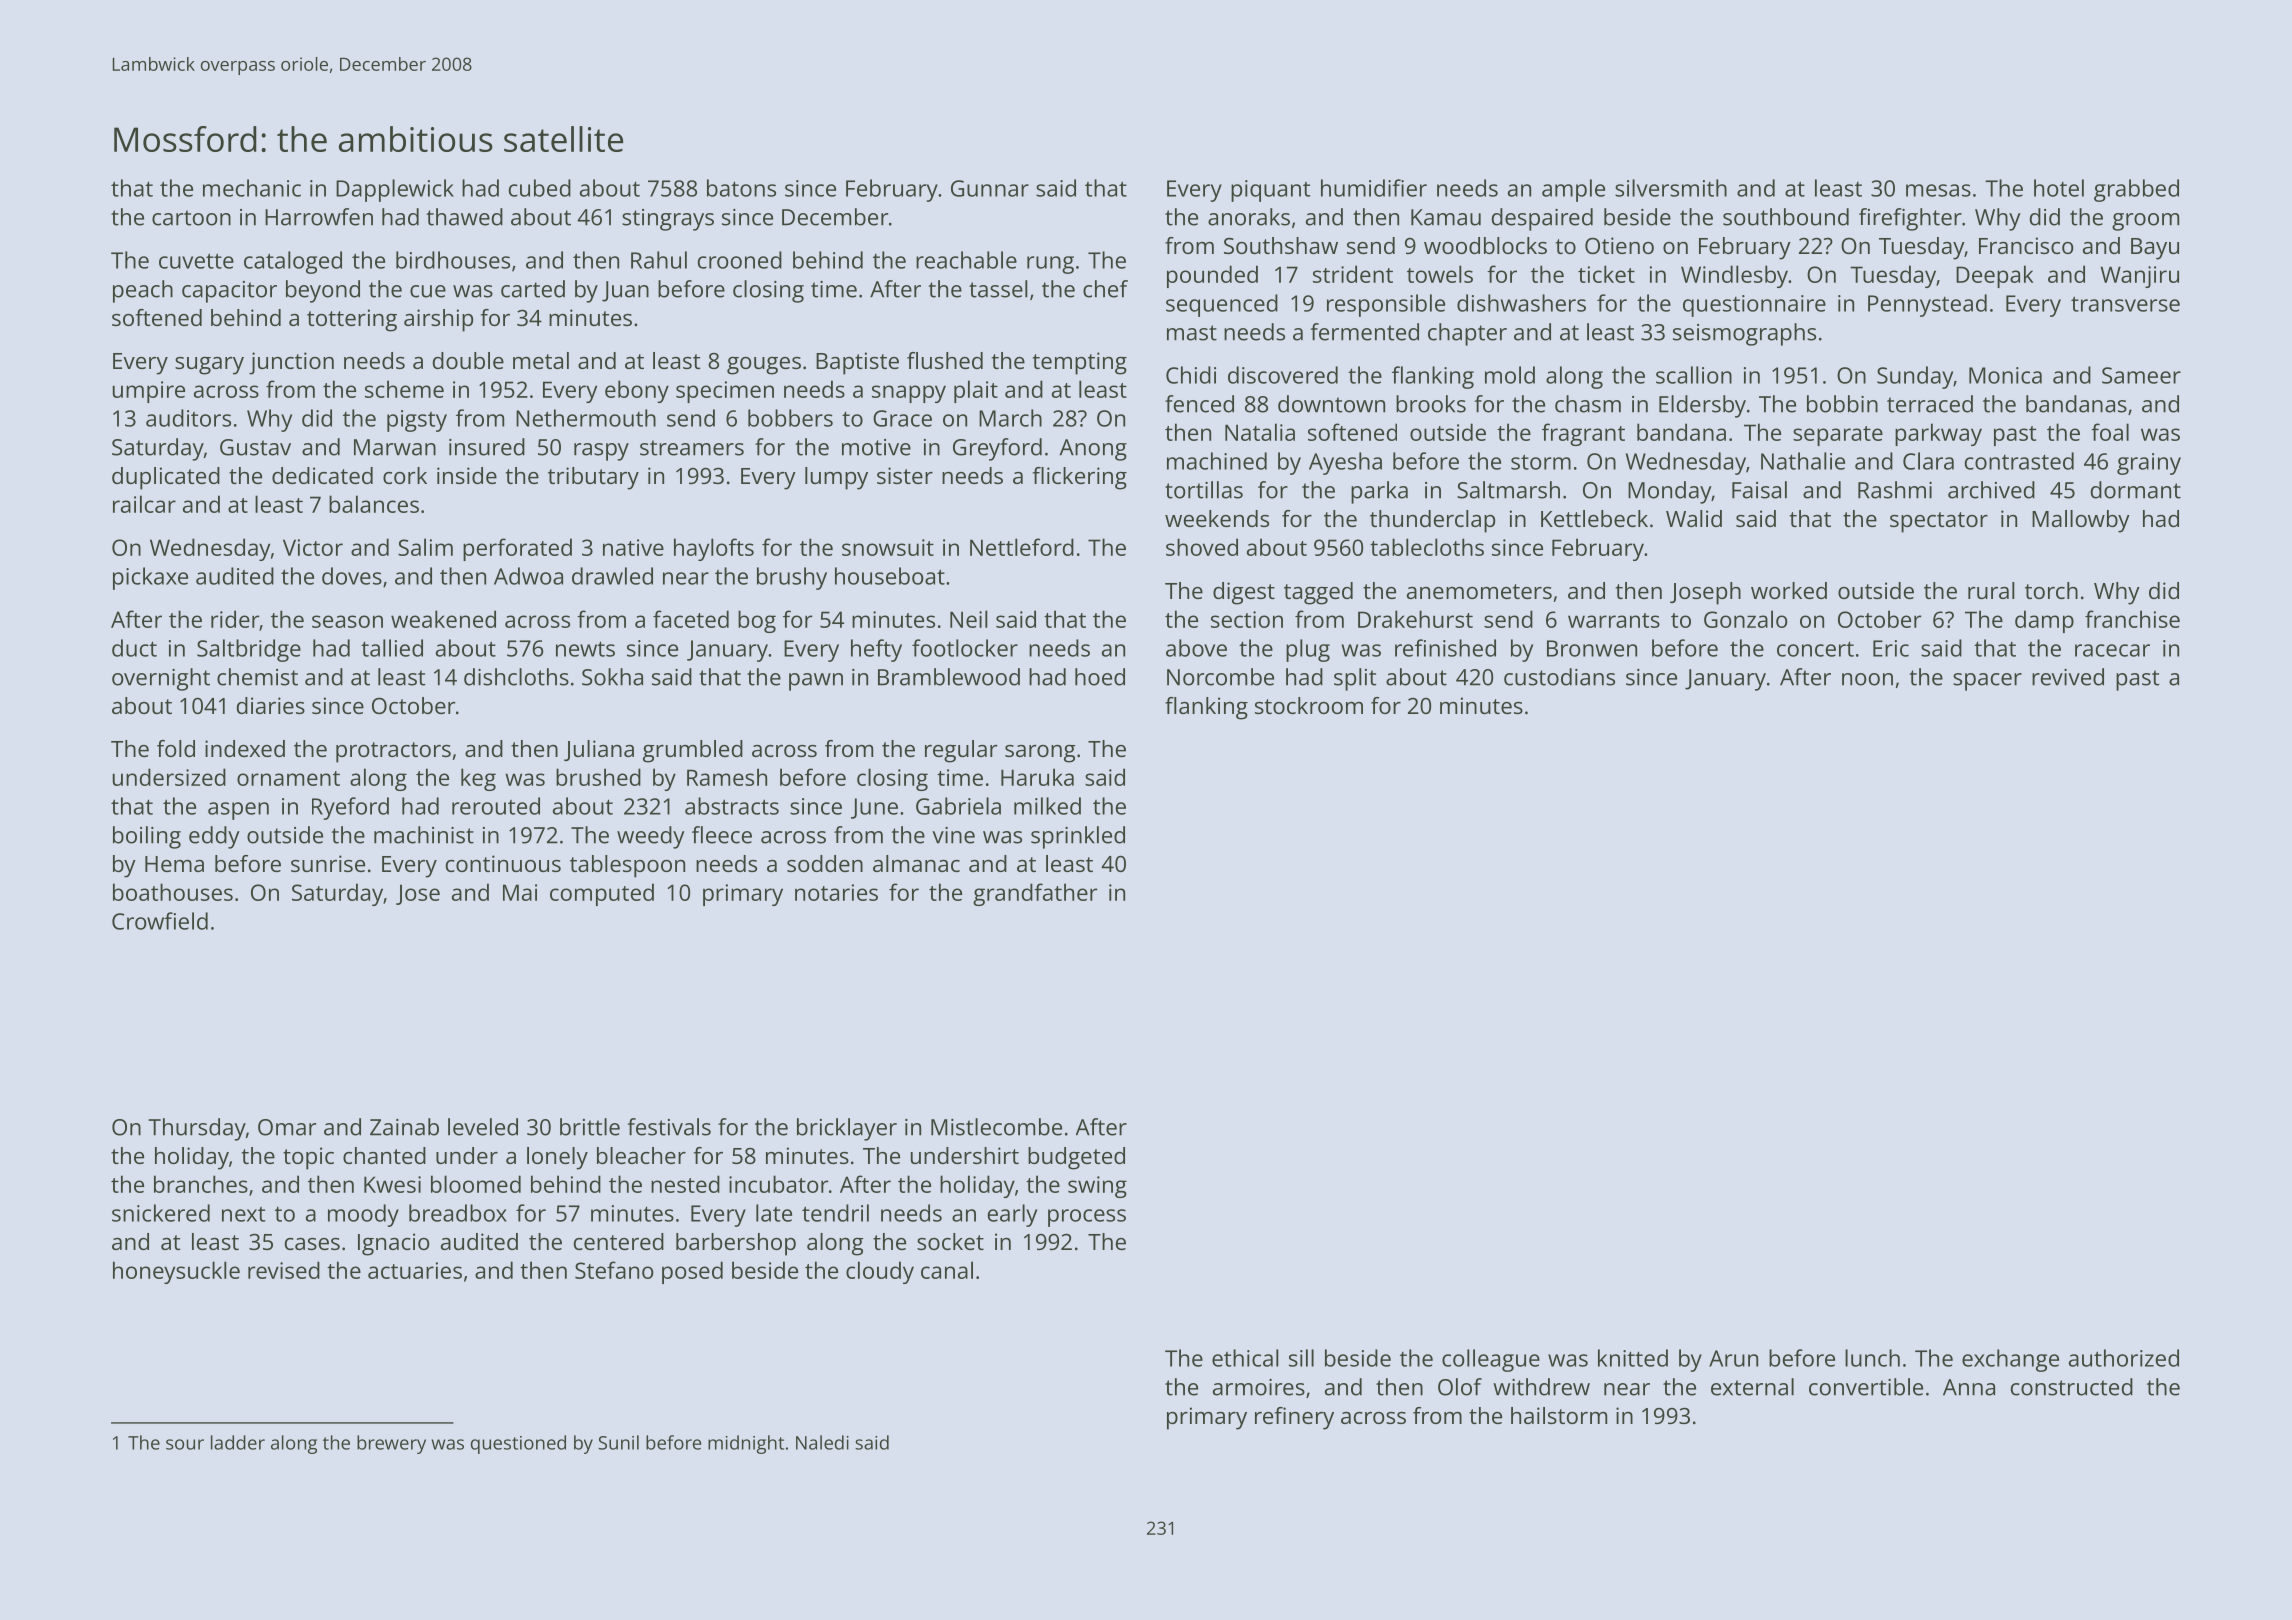 The image size is (2292, 1620). Describe the element at coordinates (540, 188) in the screenshot. I see `cubed` at that location.
